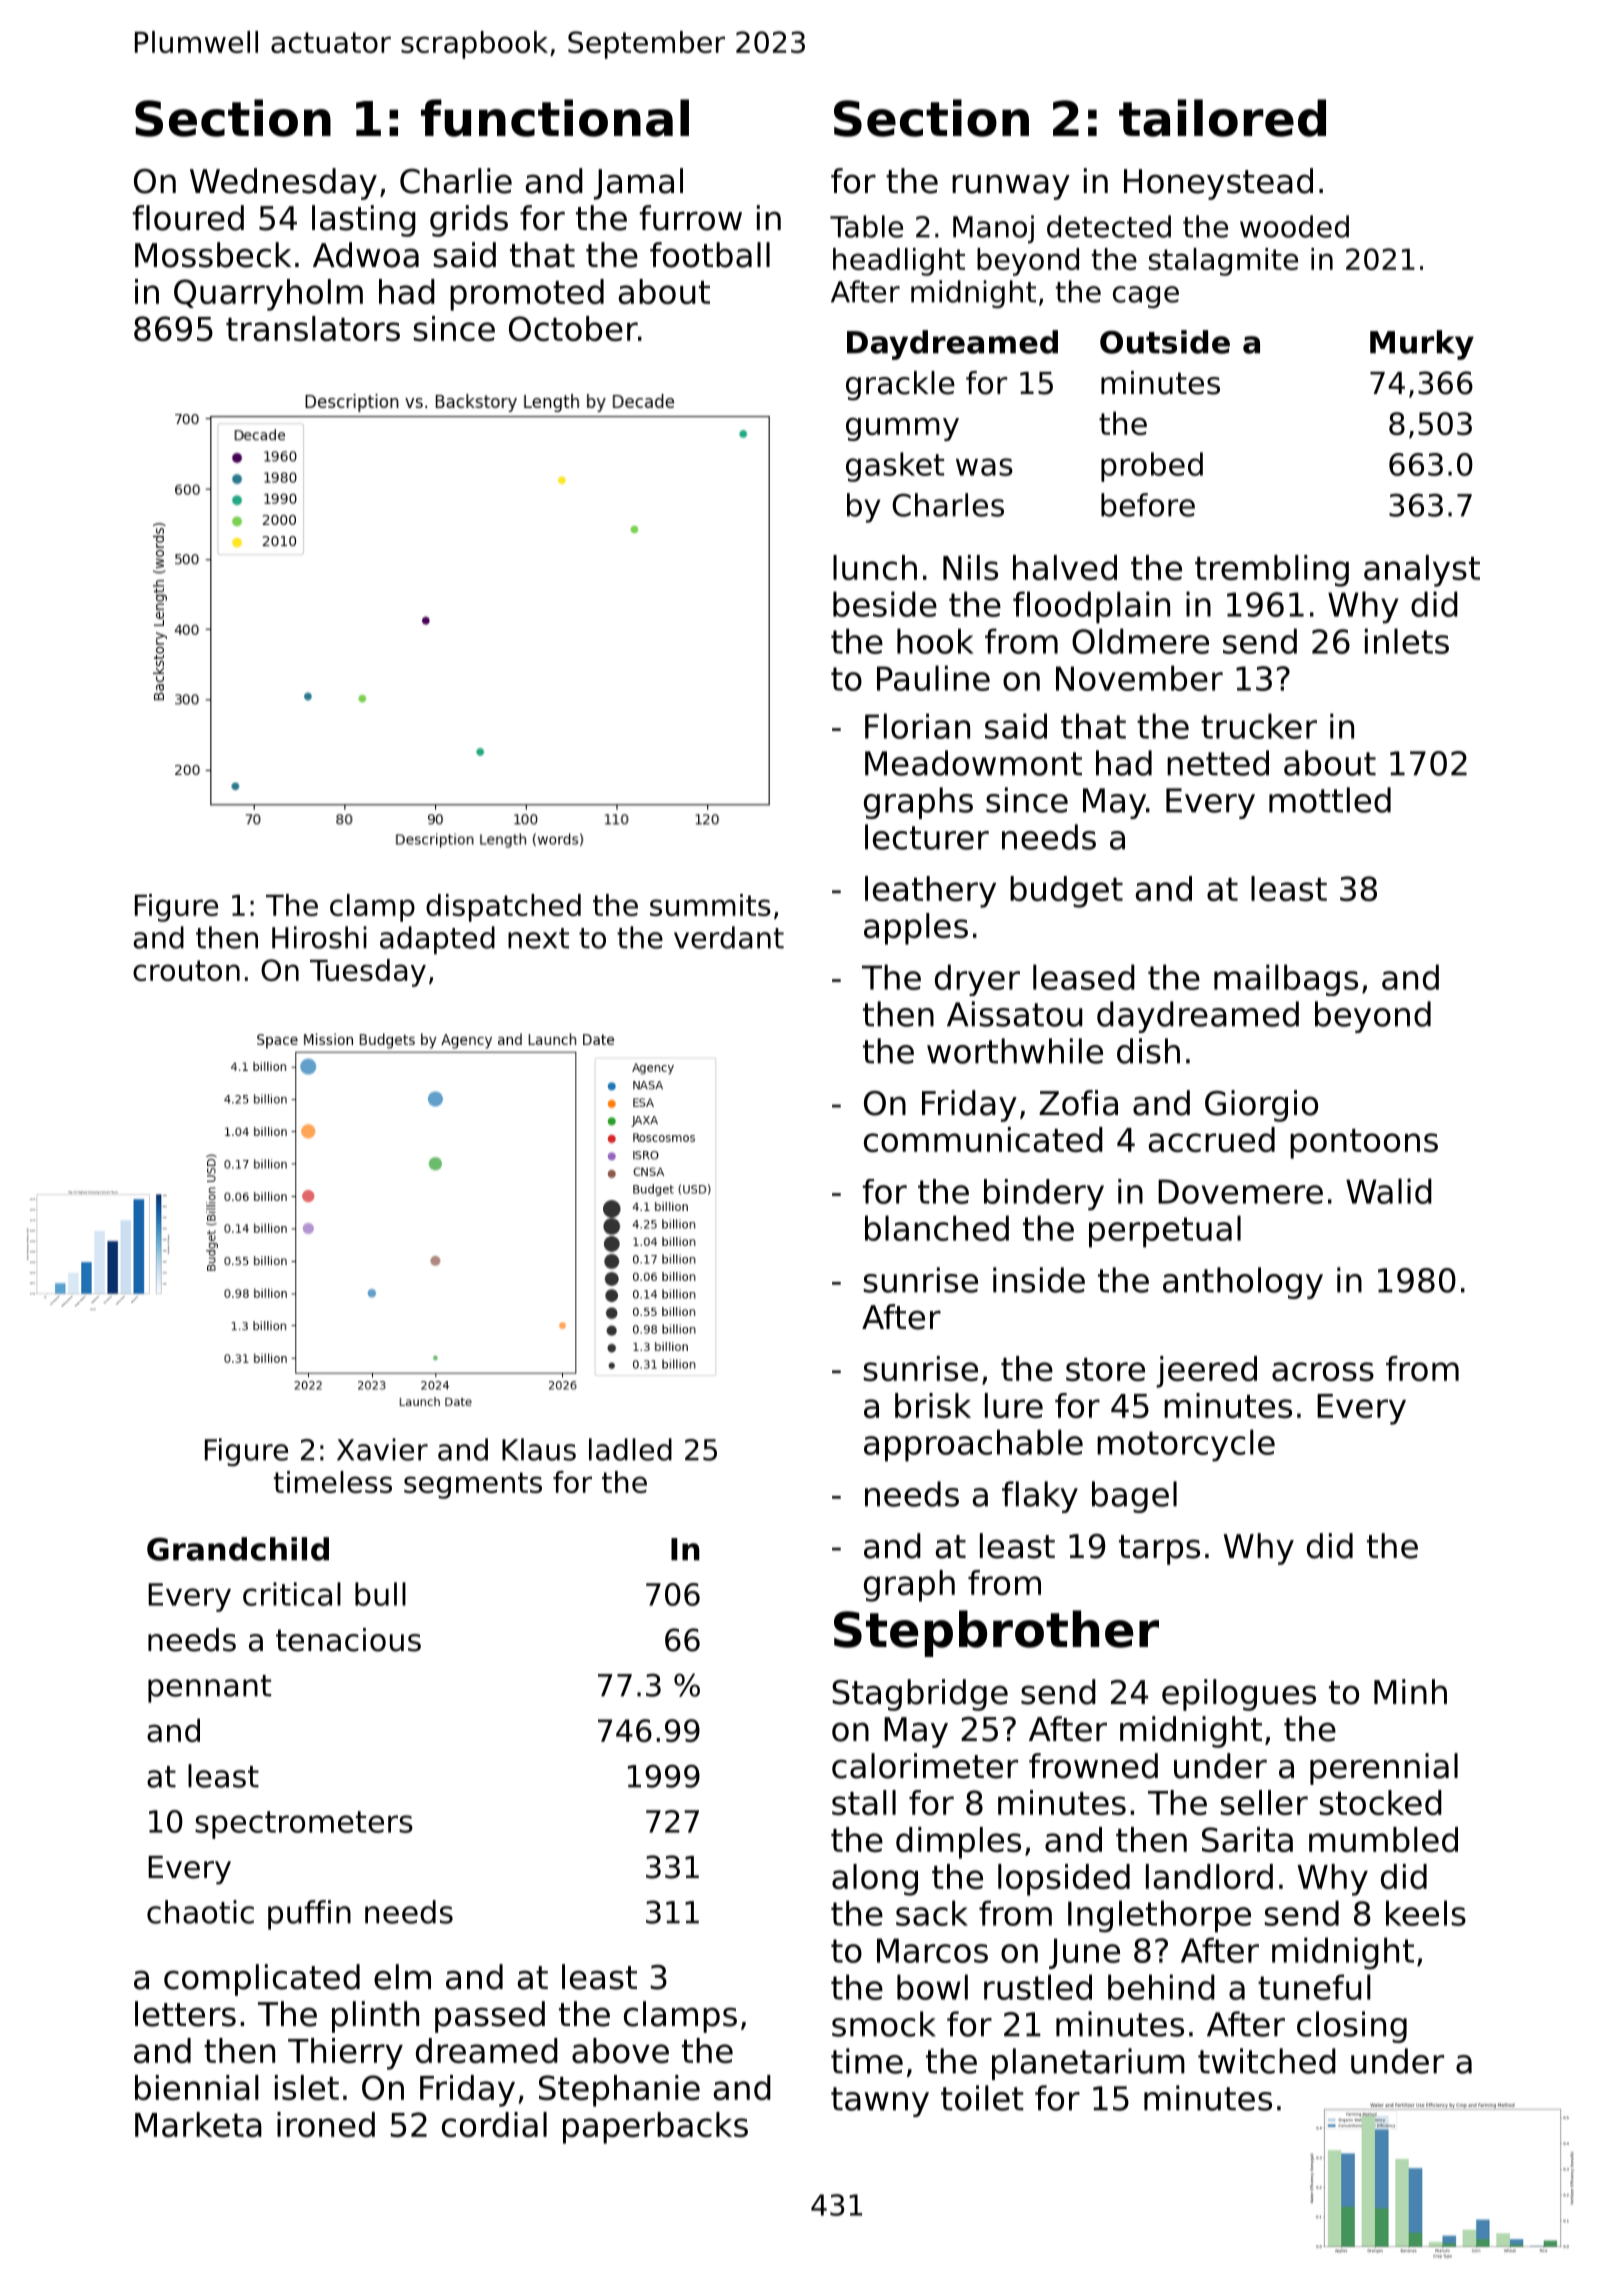  I want to click on Xavier, so click(382, 1449).
